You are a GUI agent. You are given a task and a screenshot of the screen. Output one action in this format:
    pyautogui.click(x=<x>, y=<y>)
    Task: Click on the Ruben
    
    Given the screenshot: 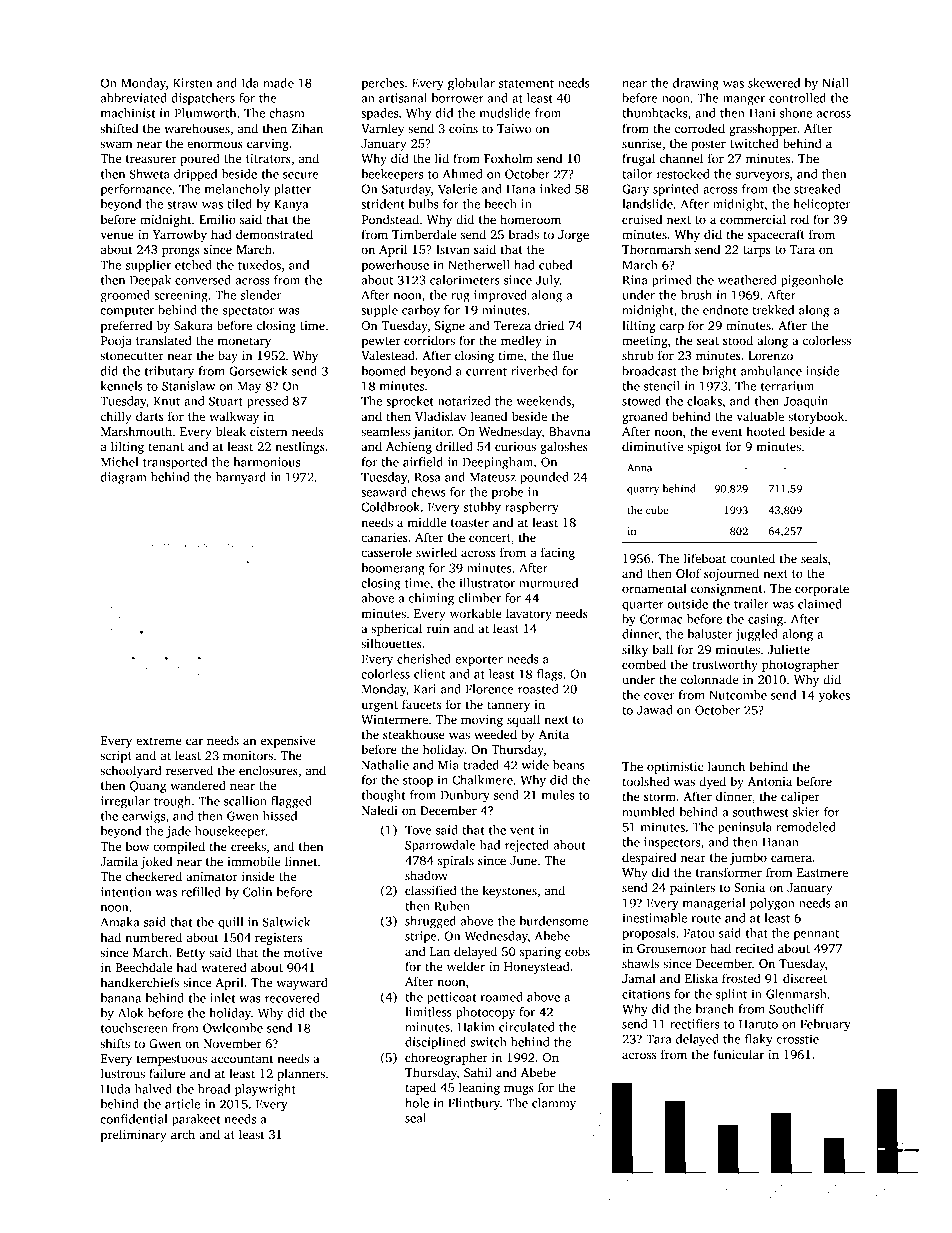 What is the action you would take?
    pyautogui.click(x=452, y=906)
